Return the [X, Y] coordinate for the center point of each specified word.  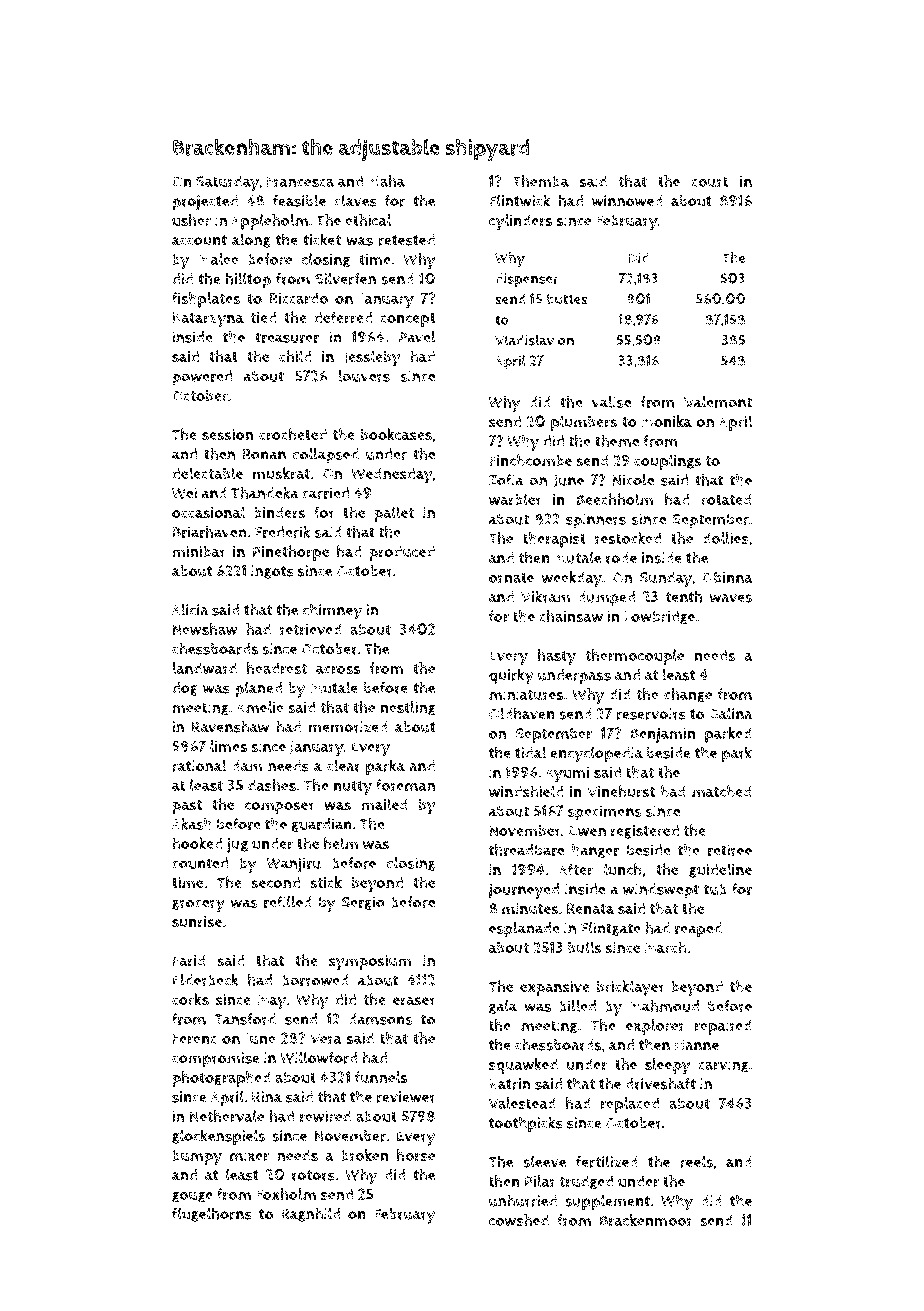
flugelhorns [212, 1214]
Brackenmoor [646, 1220]
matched [722, 791]
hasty [556, 657]
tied [263, 317]
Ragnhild [310, 1214]
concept [408, 320]
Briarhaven [209, 532]
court [709, 182]
